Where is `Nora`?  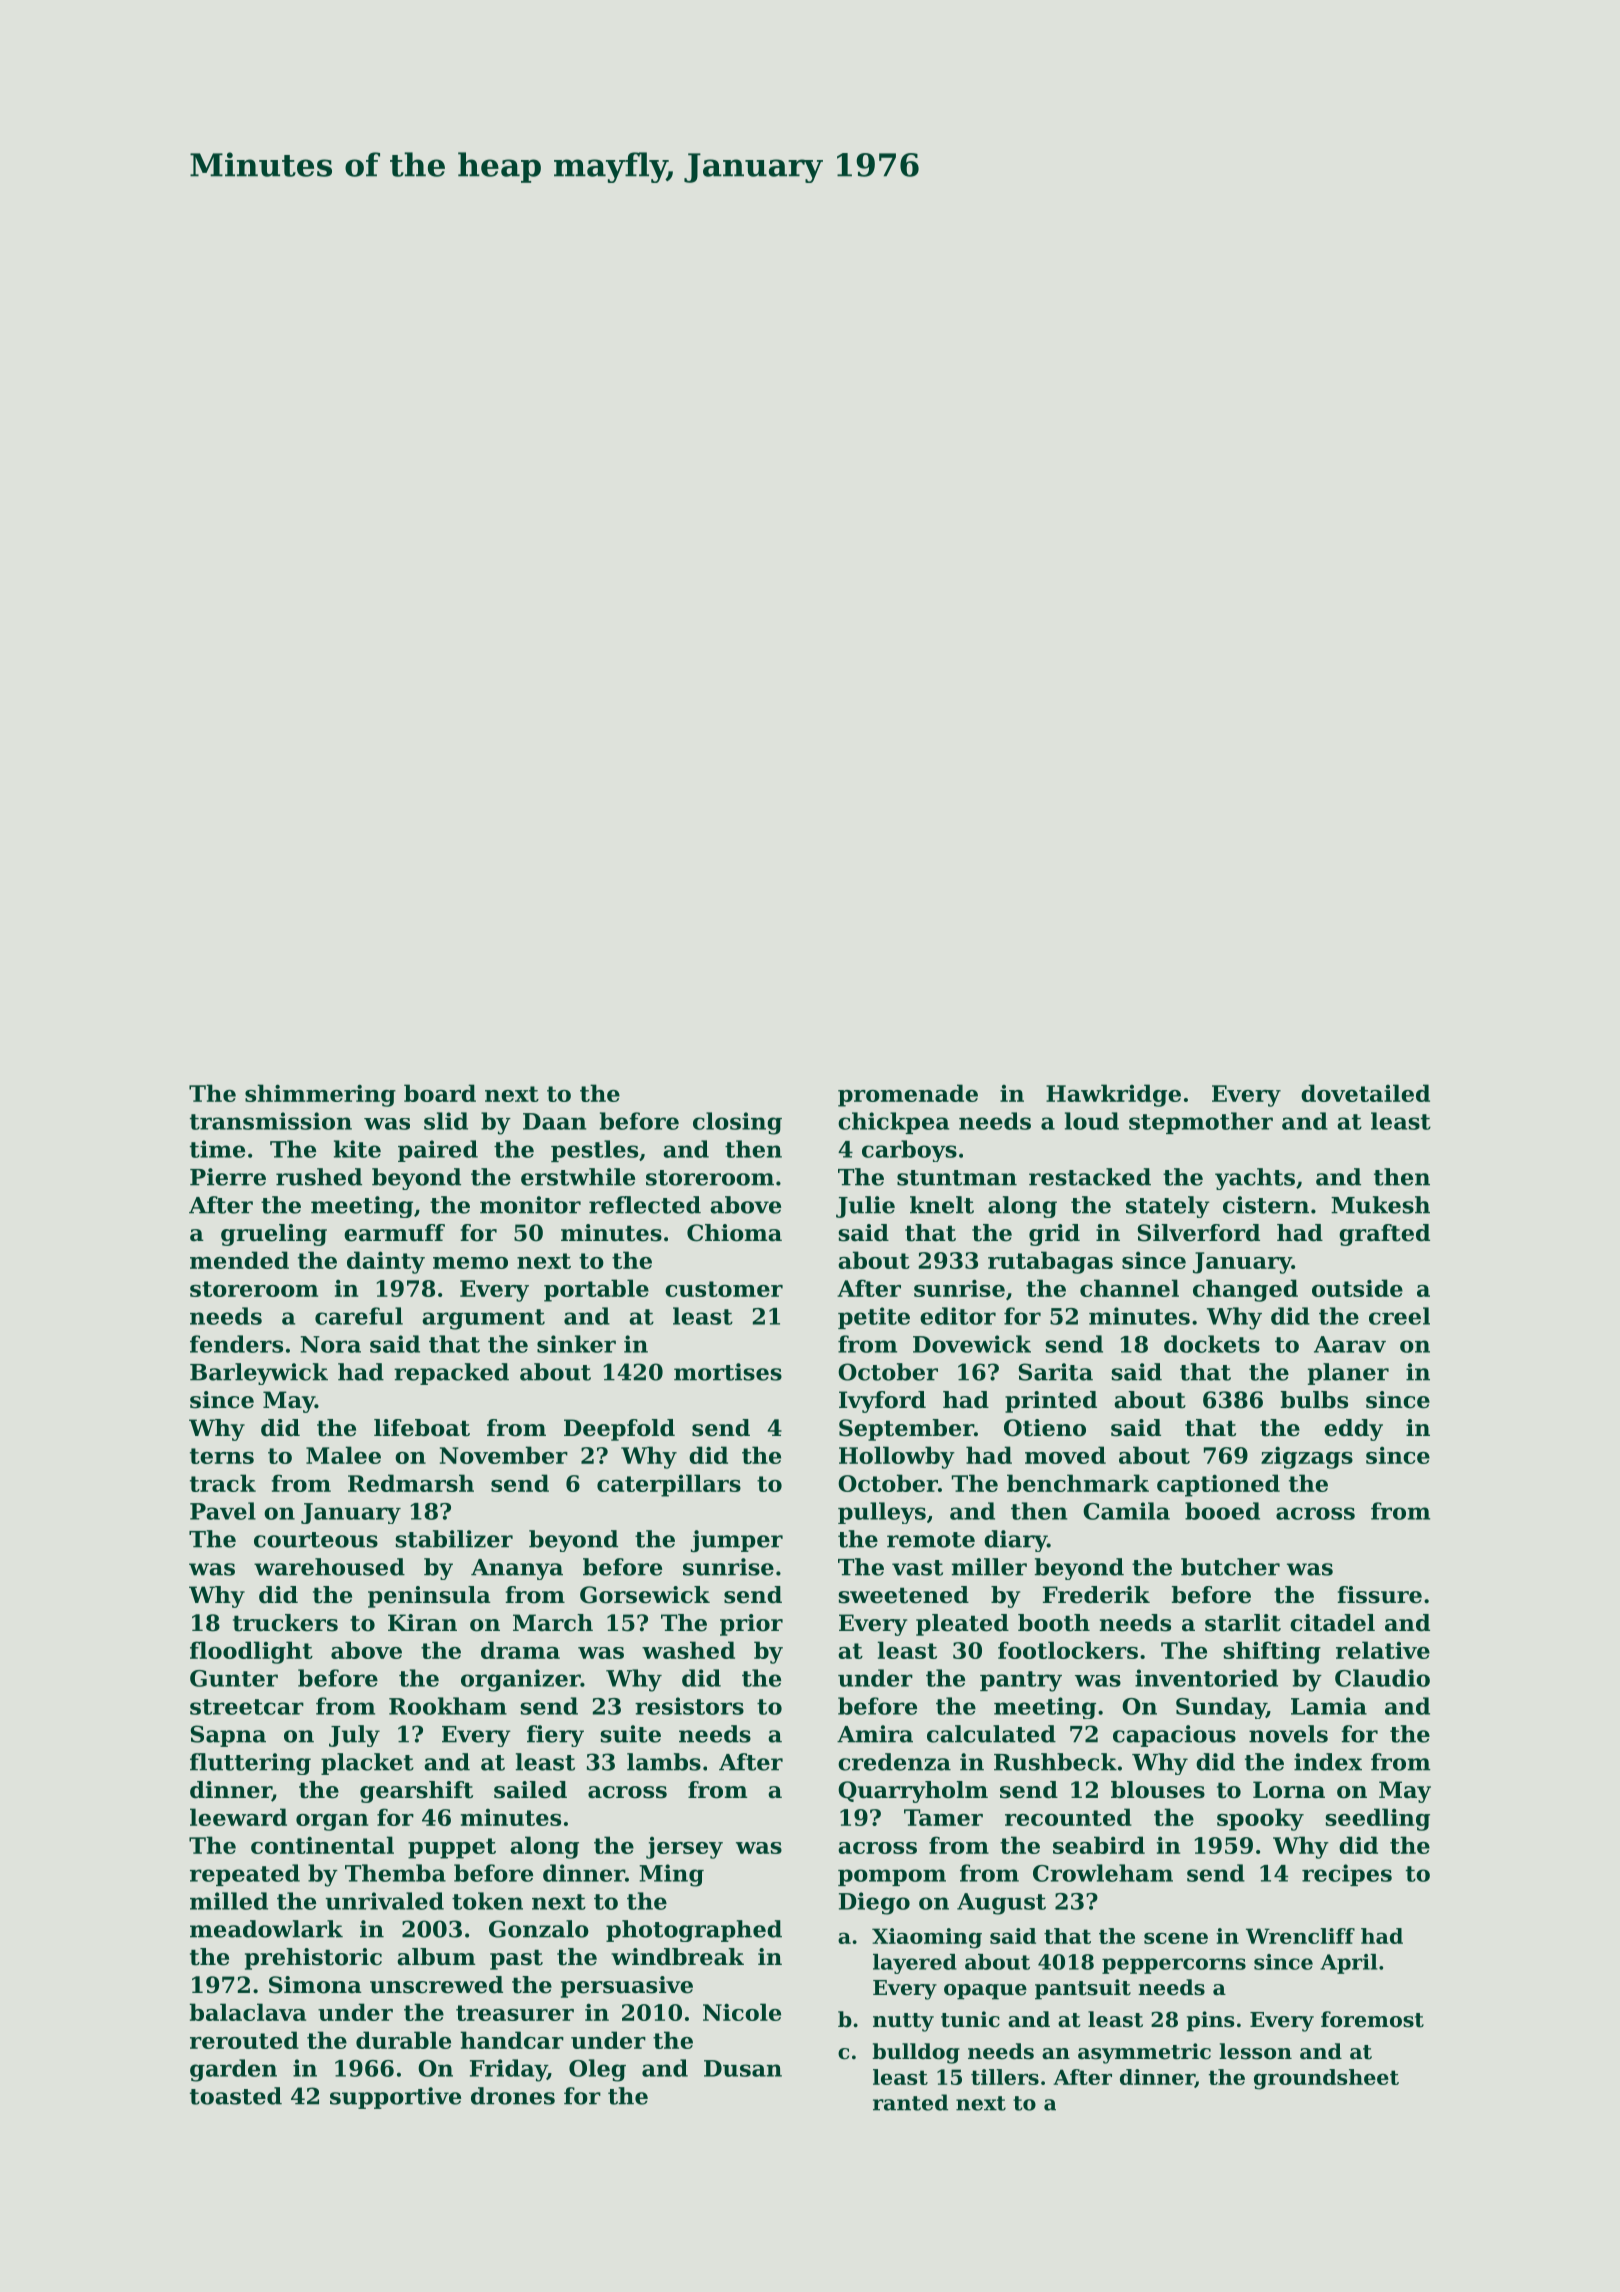 Nora is located at coordinates (331, 1344).
